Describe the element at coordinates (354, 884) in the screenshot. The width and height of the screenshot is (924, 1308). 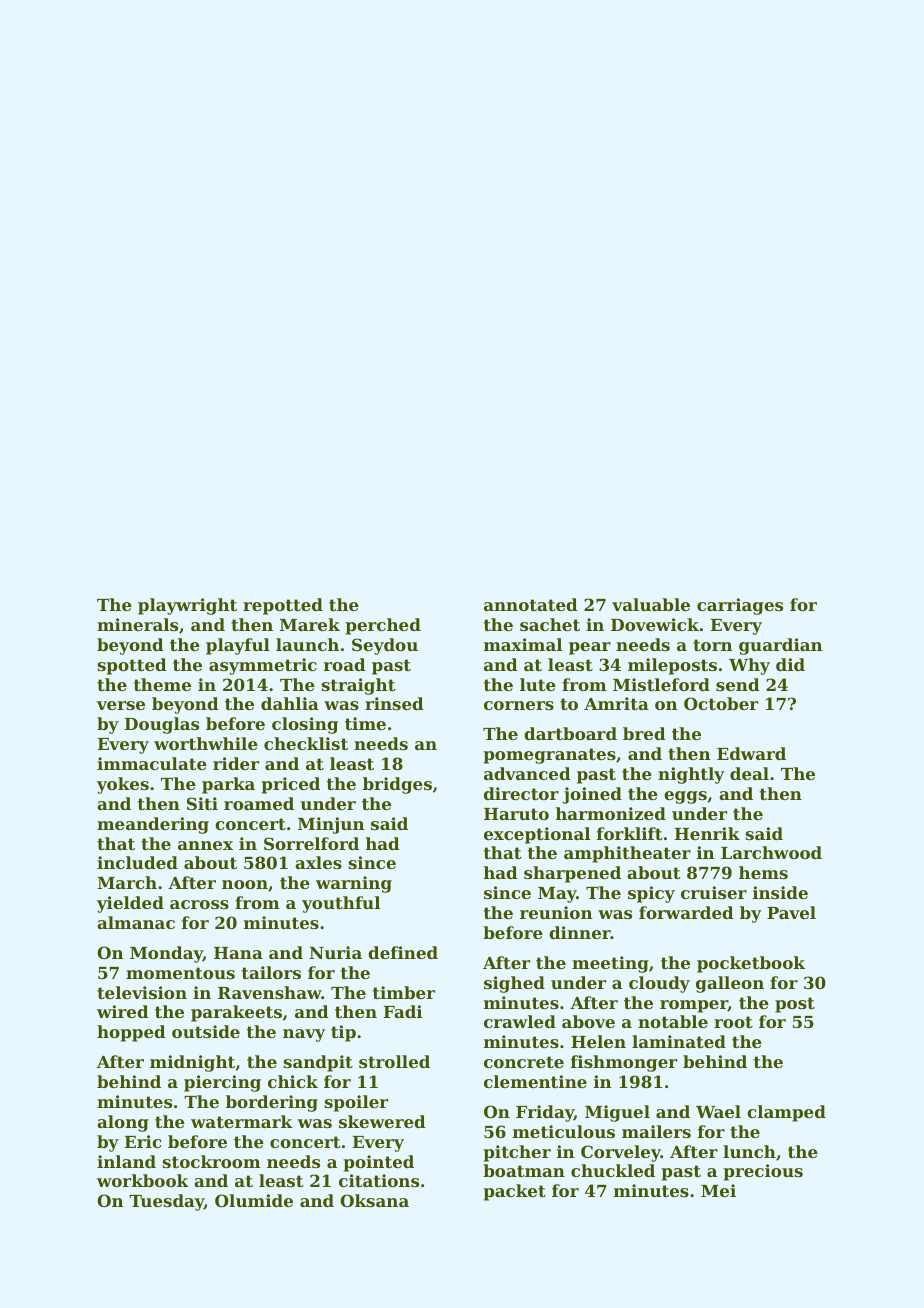
I see `warning` at that location.
